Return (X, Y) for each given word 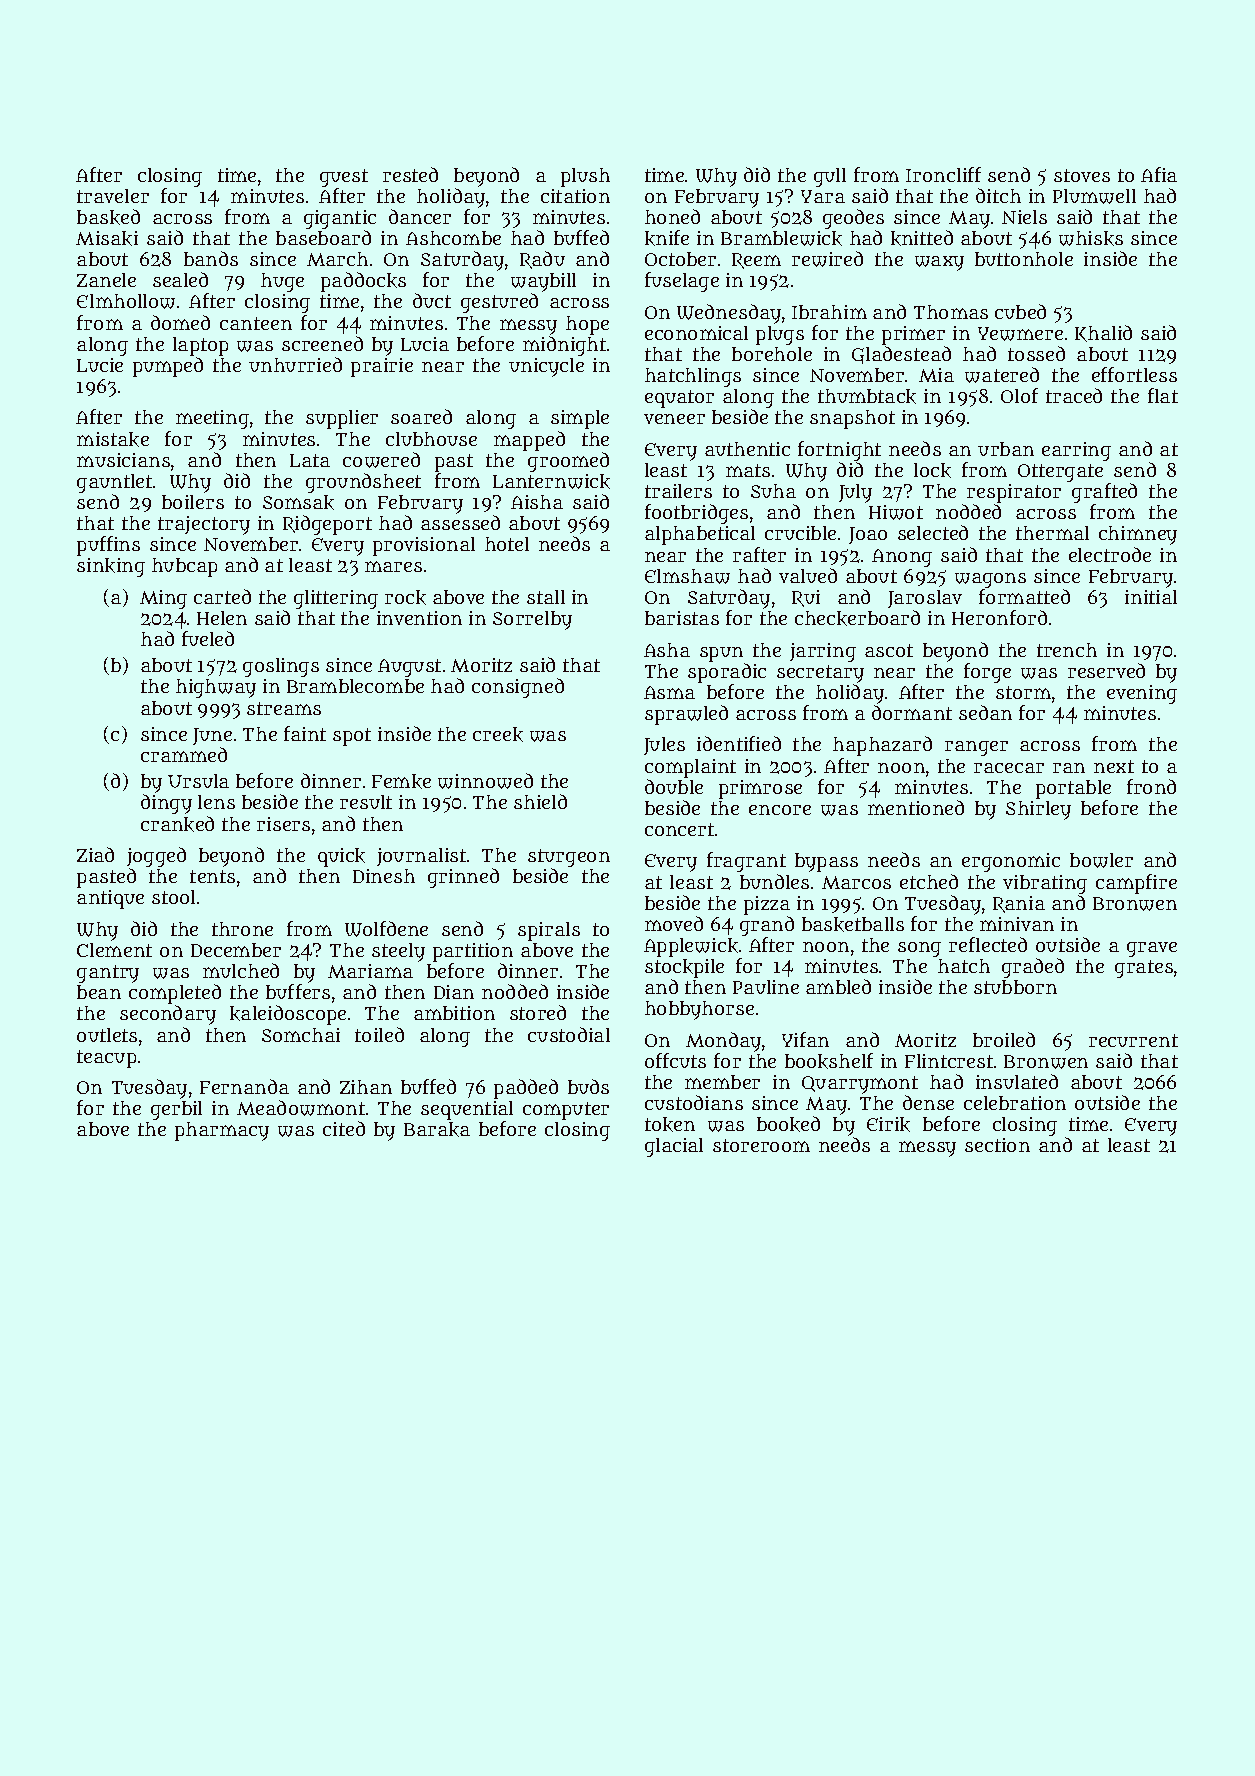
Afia (1159, 174)
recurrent (1133, 1040)
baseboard (323, 237)
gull (830, 177)
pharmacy (222, 1131)
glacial (674, 1147)
